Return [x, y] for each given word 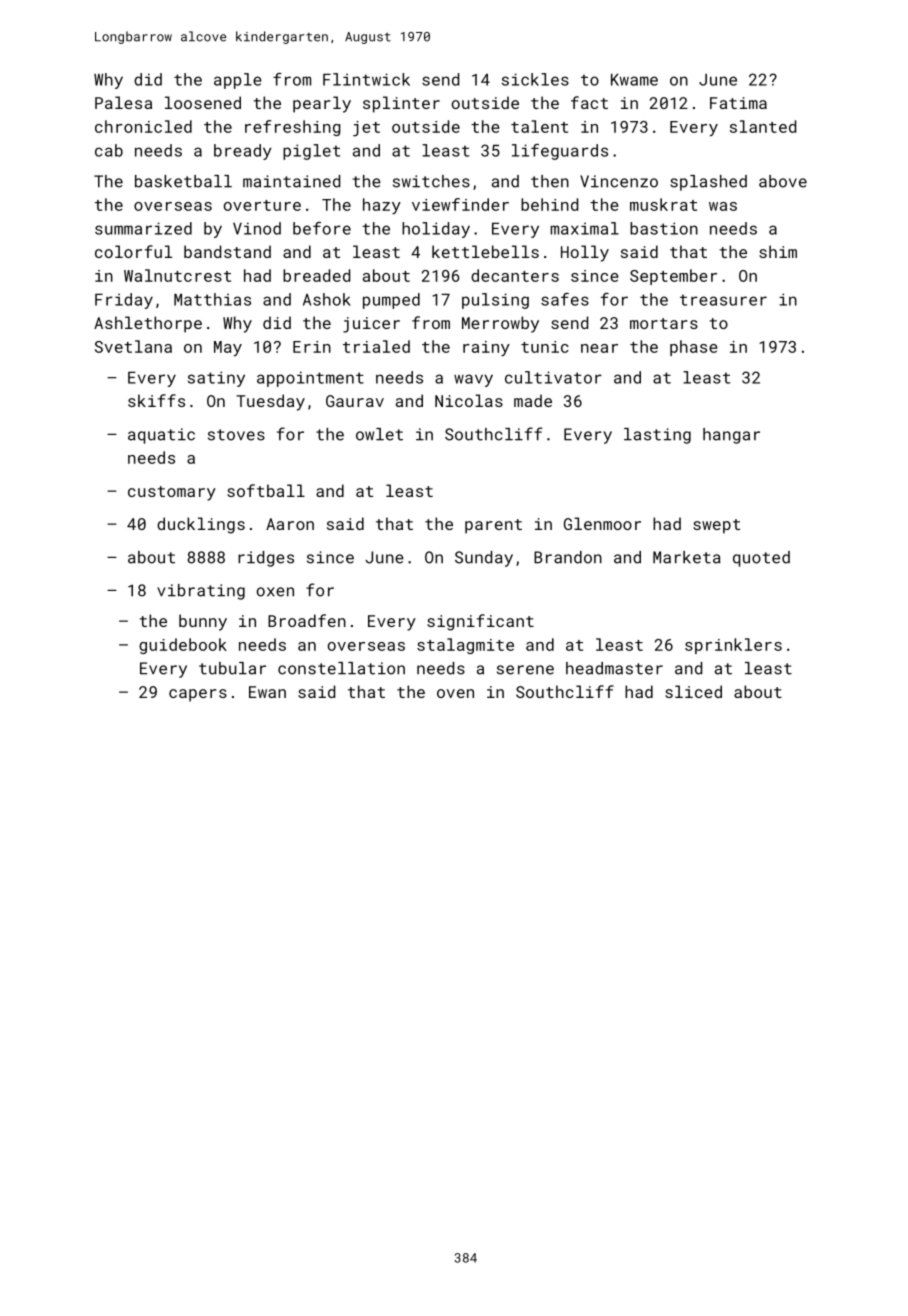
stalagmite [465, 646]
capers [198, 695]
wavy [473, 380]
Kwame [634, 80]
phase [694, 348]
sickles [535, 79]
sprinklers [733, 646]
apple [238, 81]
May [228, 348]
